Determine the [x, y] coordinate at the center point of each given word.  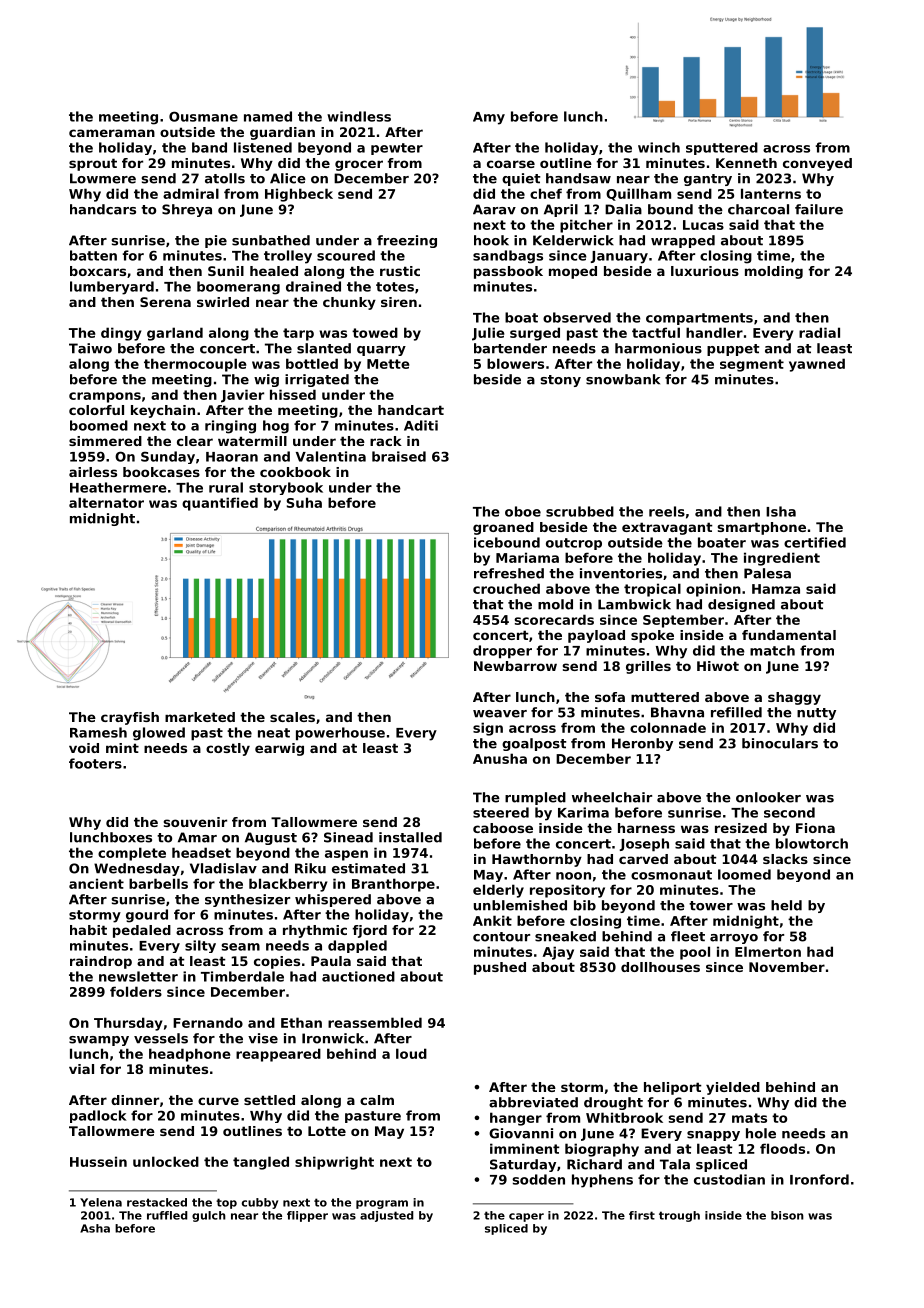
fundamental [789, 635]
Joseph [644, 845]
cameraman [112, 133]
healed [274, 271]
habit [88, 930]
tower [711, 906]
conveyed [817, 164]
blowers [515, 363]
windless [359, 116]
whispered [333, 900]
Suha [304, 502]
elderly [498, 891]
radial [819, 332]
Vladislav [223, 868]
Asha [95, 1228]
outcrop [574, 544]
